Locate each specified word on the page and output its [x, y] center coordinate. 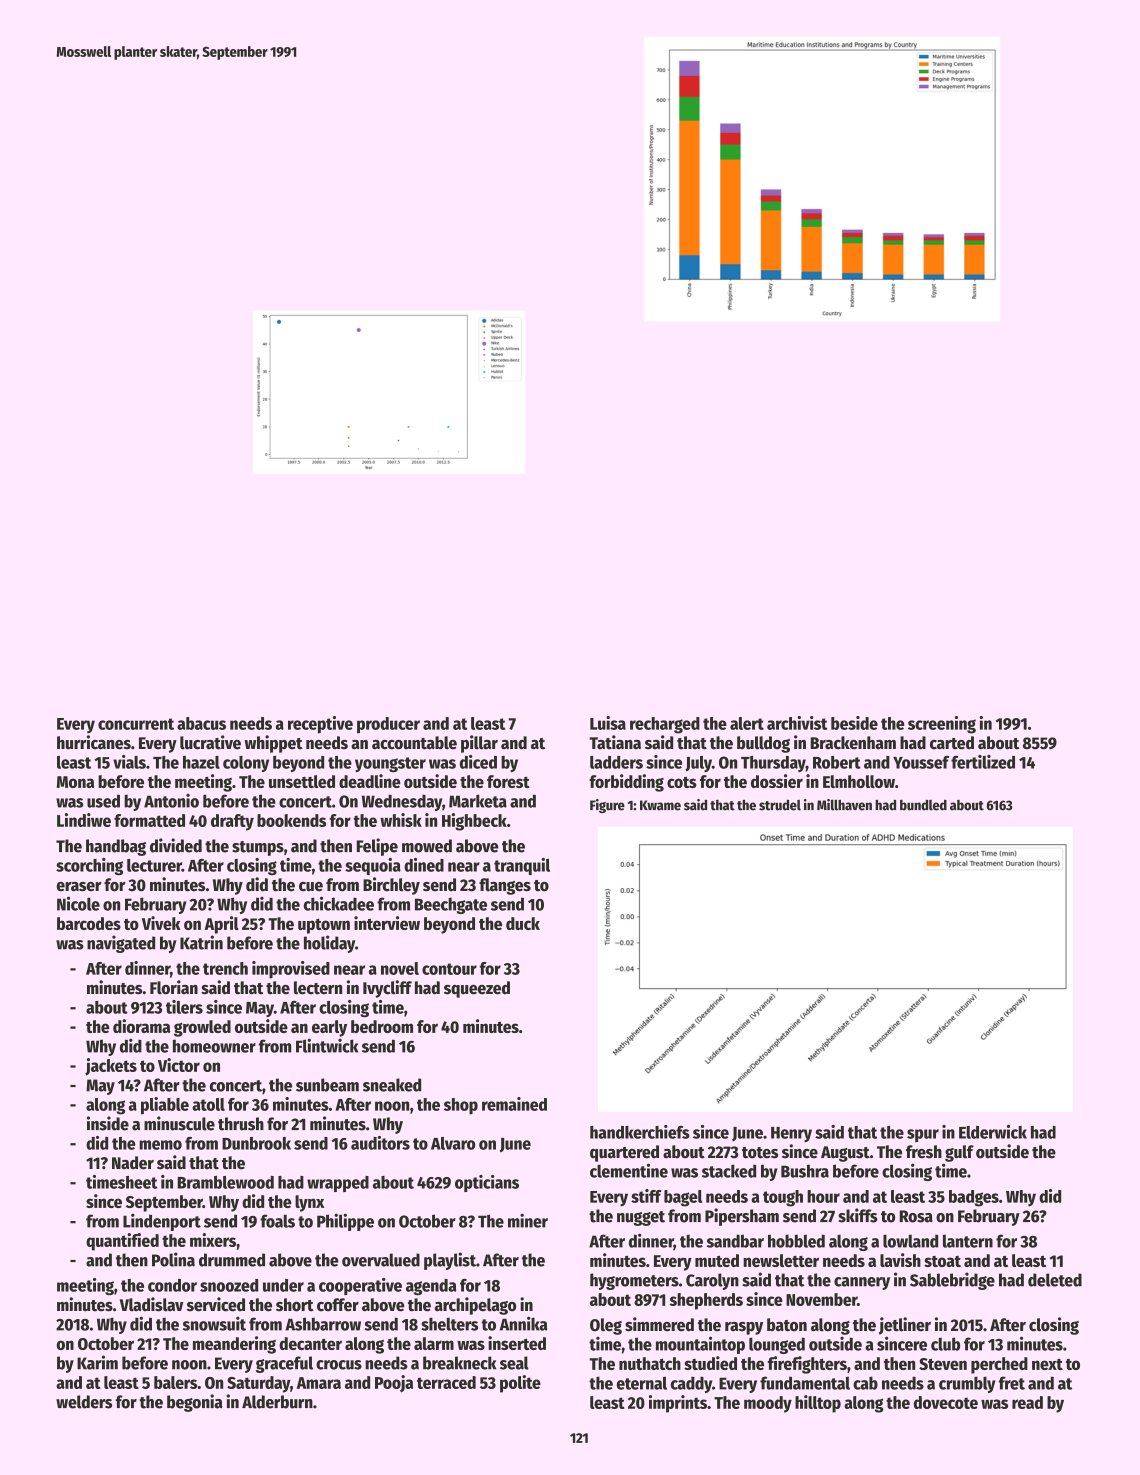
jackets [111, 1067]
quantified [122, 1242]
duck [523, 923]
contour [449, 969]
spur [923, 1135]
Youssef [921, 762]
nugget [641, 1218]
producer [388, 725]
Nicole [78, 903]
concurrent [136, 724]
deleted [1055, 1280]
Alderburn [277, 1402]
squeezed [477, 989]
